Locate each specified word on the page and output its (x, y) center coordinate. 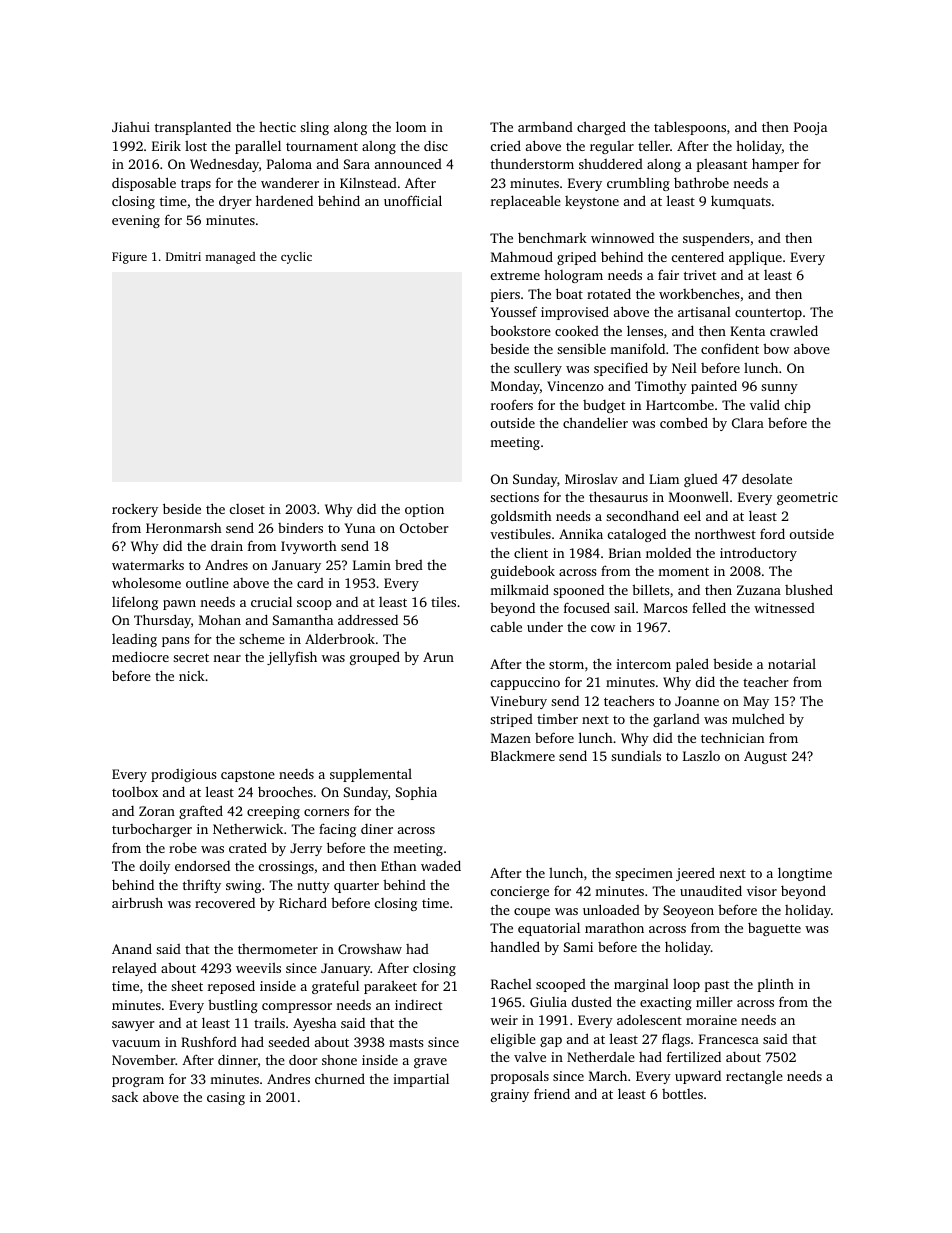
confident (730, 348)
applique (755, 258)
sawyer (133, 1026)
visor (762, 891)
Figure (129, 258)
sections (514, 497)
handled (515, 946)
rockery (135, 510)
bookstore (520, 330)
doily (155, 867)
